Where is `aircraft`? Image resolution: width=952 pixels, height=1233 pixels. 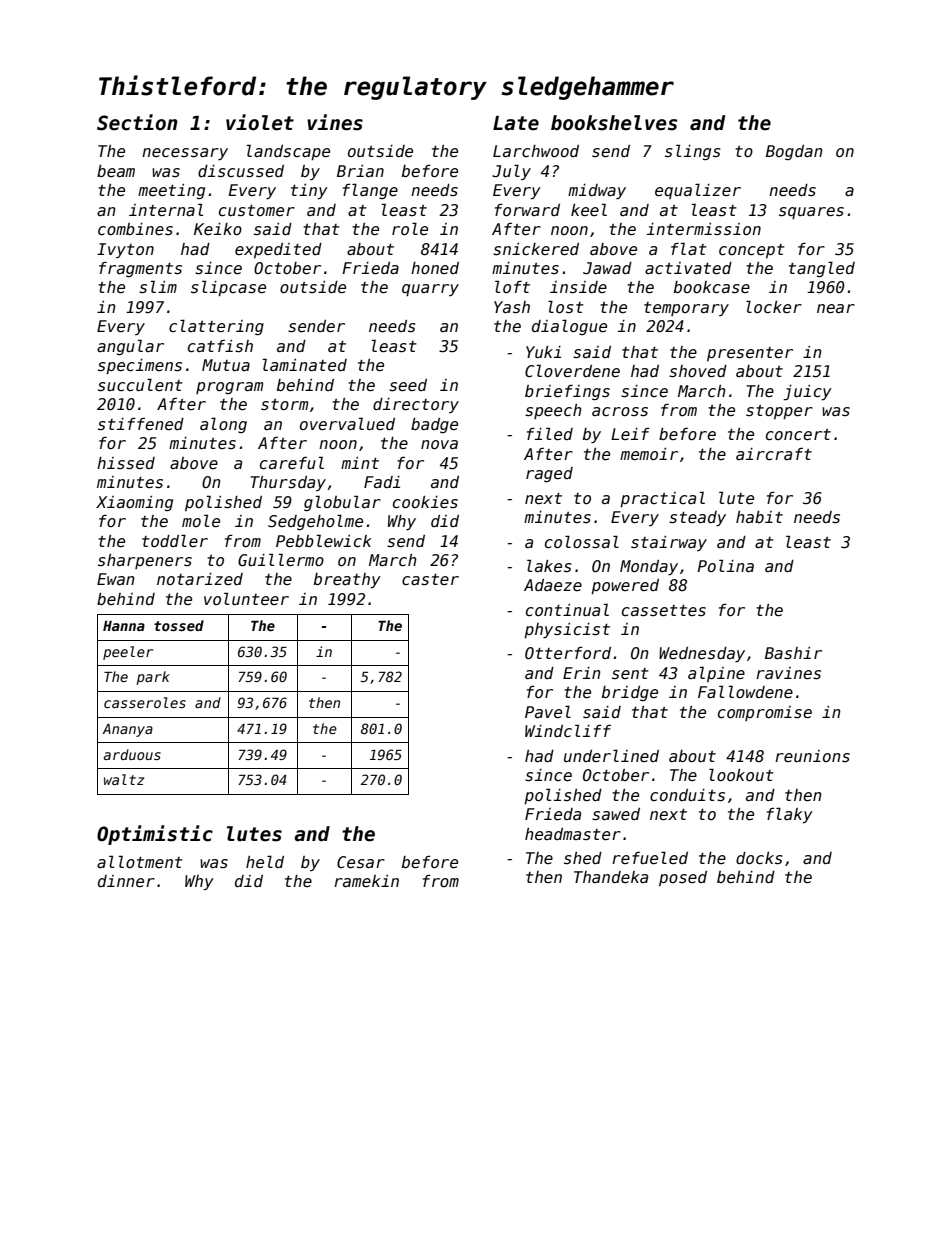 aircraft is located at coordinates (774, 454).
